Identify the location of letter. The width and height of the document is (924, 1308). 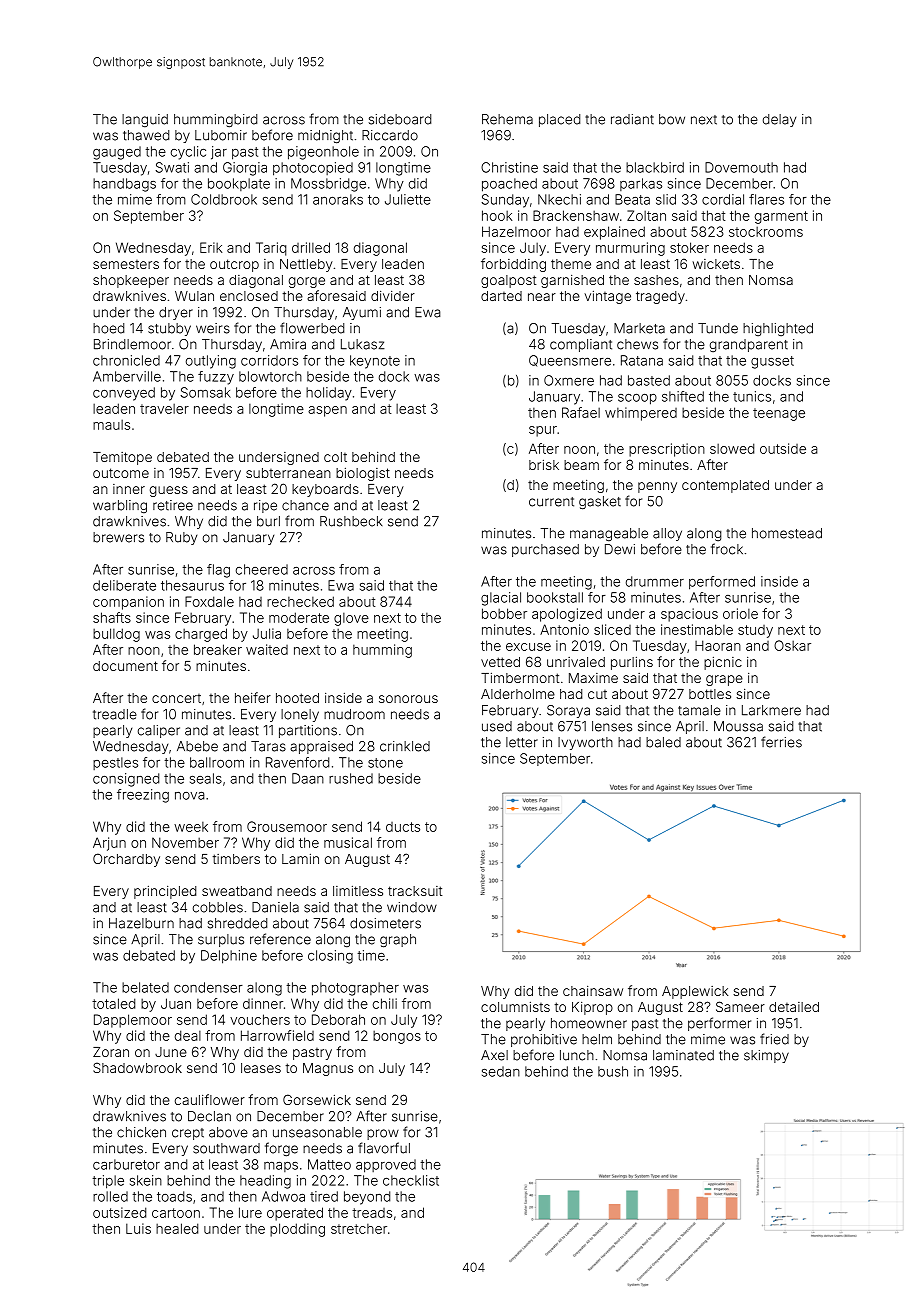
(522, 742).
